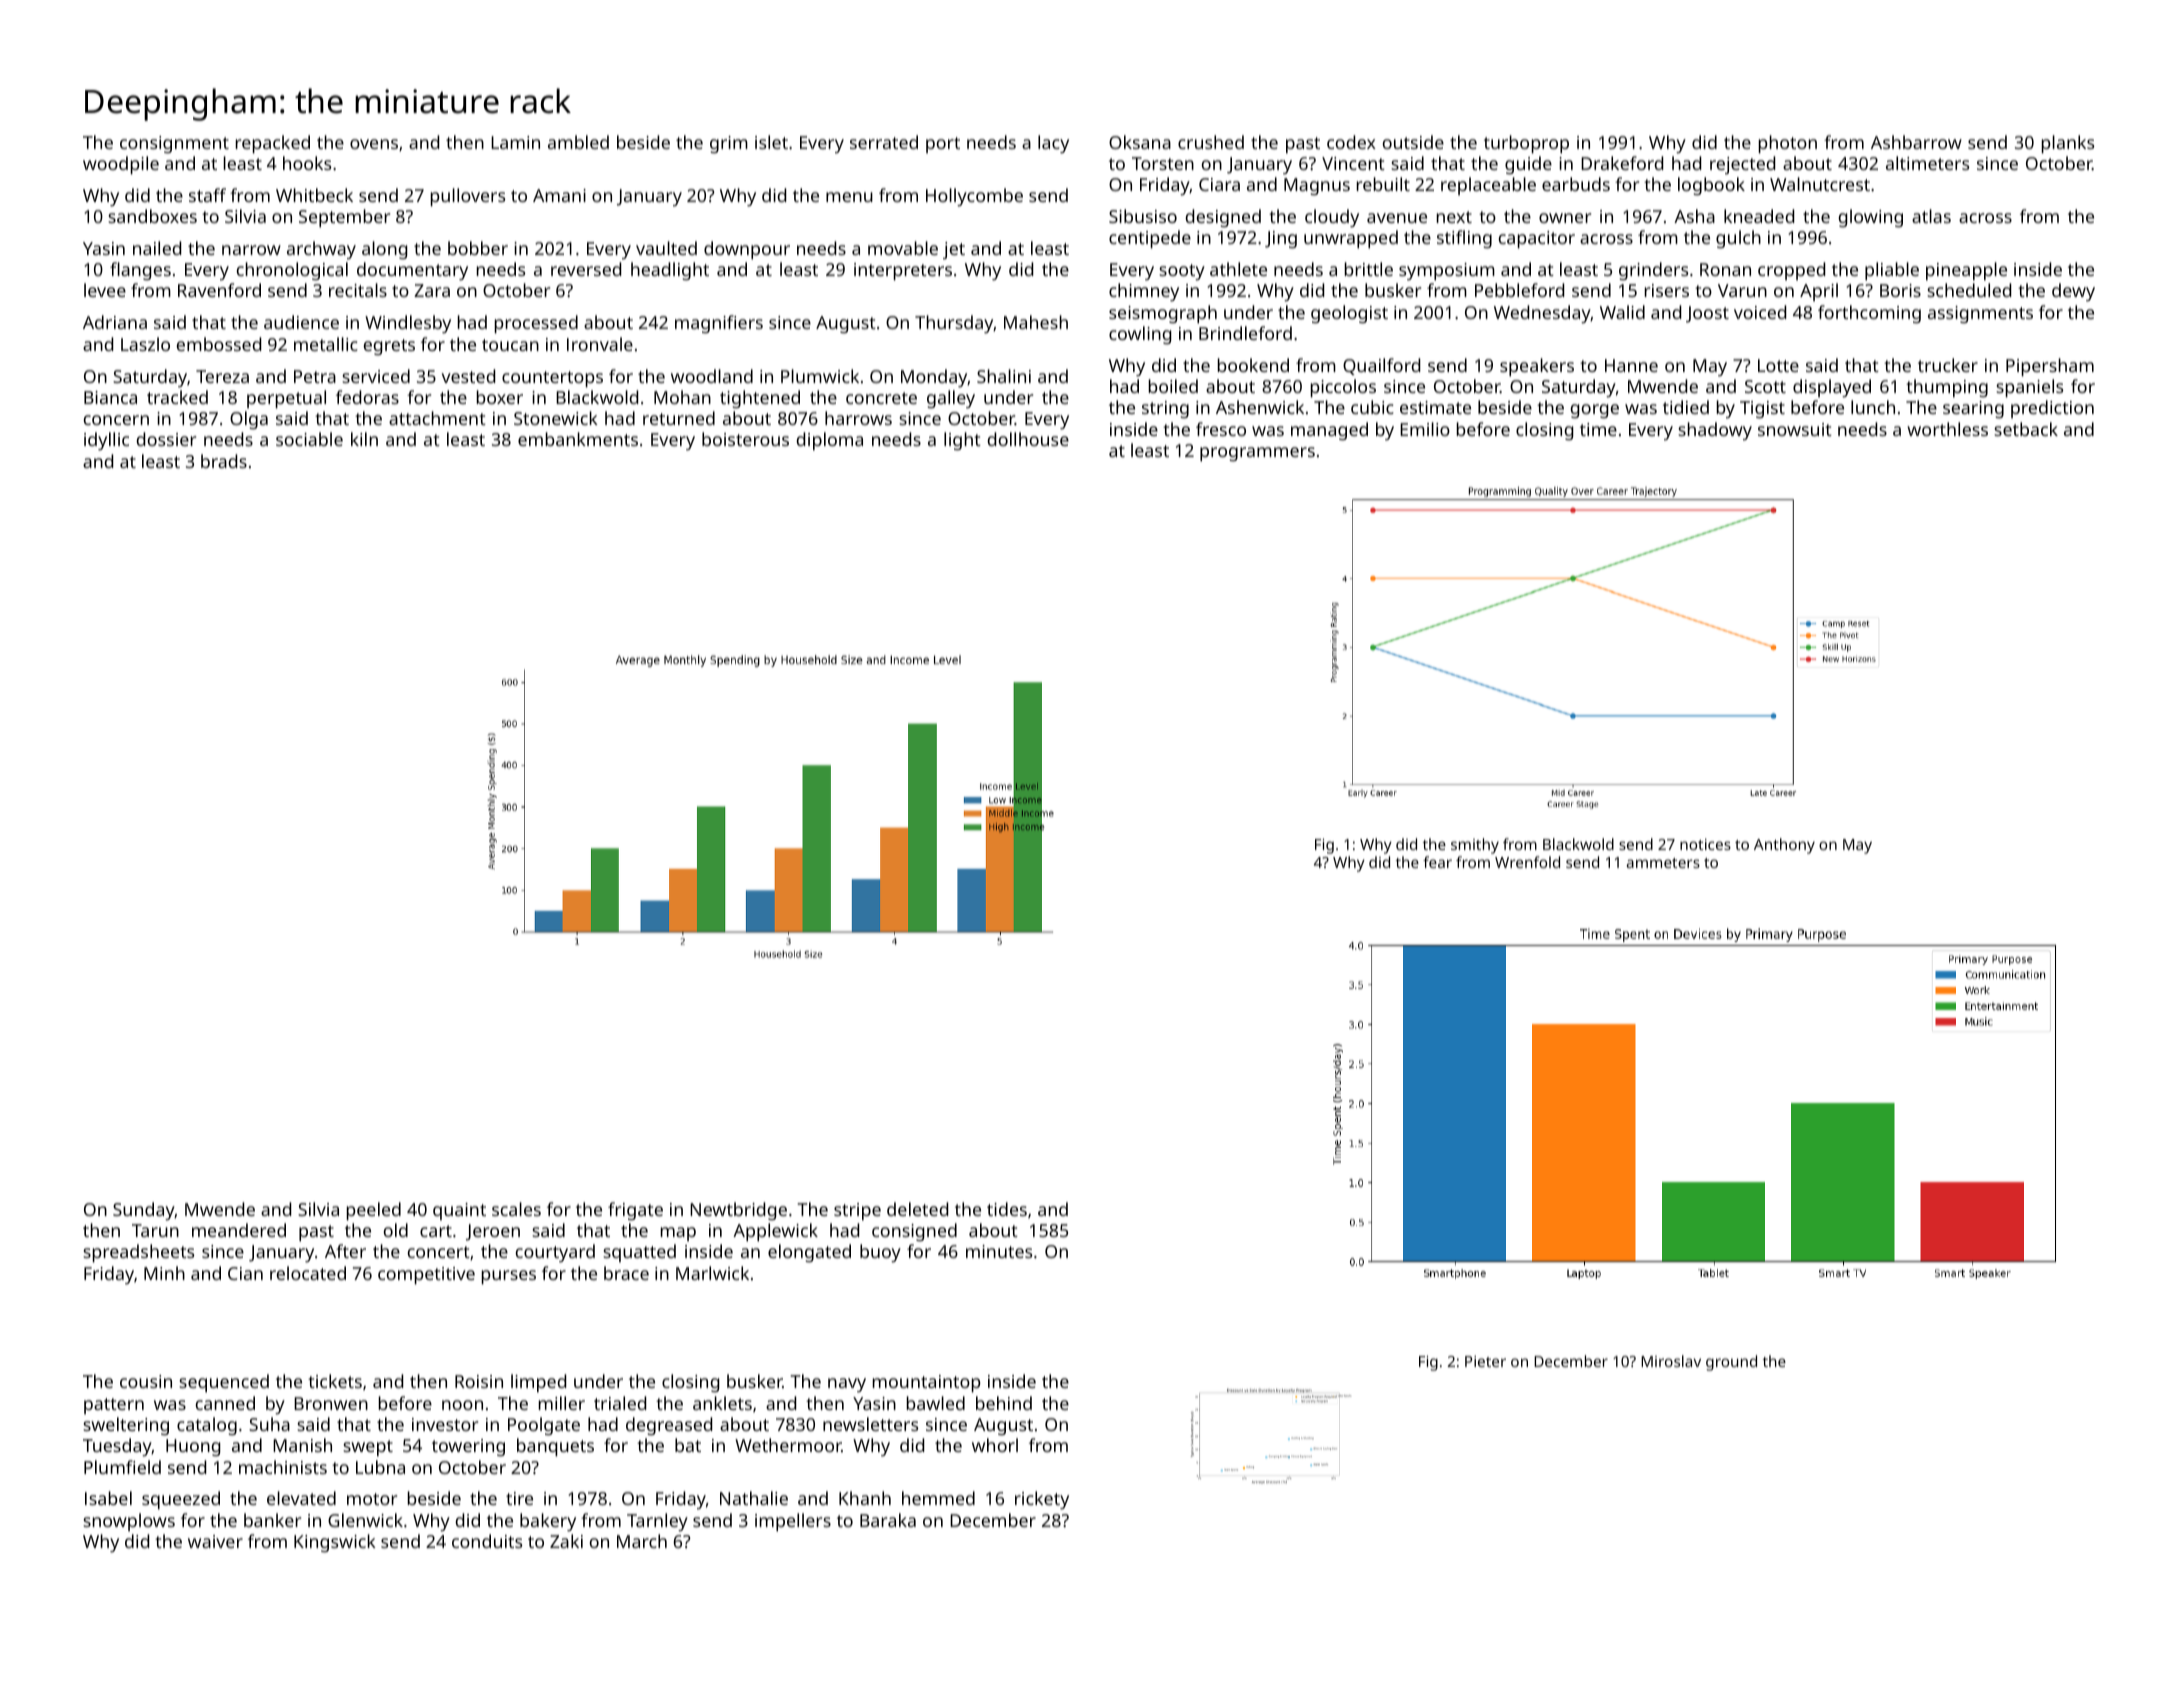 The height and width of the document is (1683, 2178). What do you see at coordinates (1028, 439) in the document?
I see `dollhouse` at bounding box center [1028, 439].
